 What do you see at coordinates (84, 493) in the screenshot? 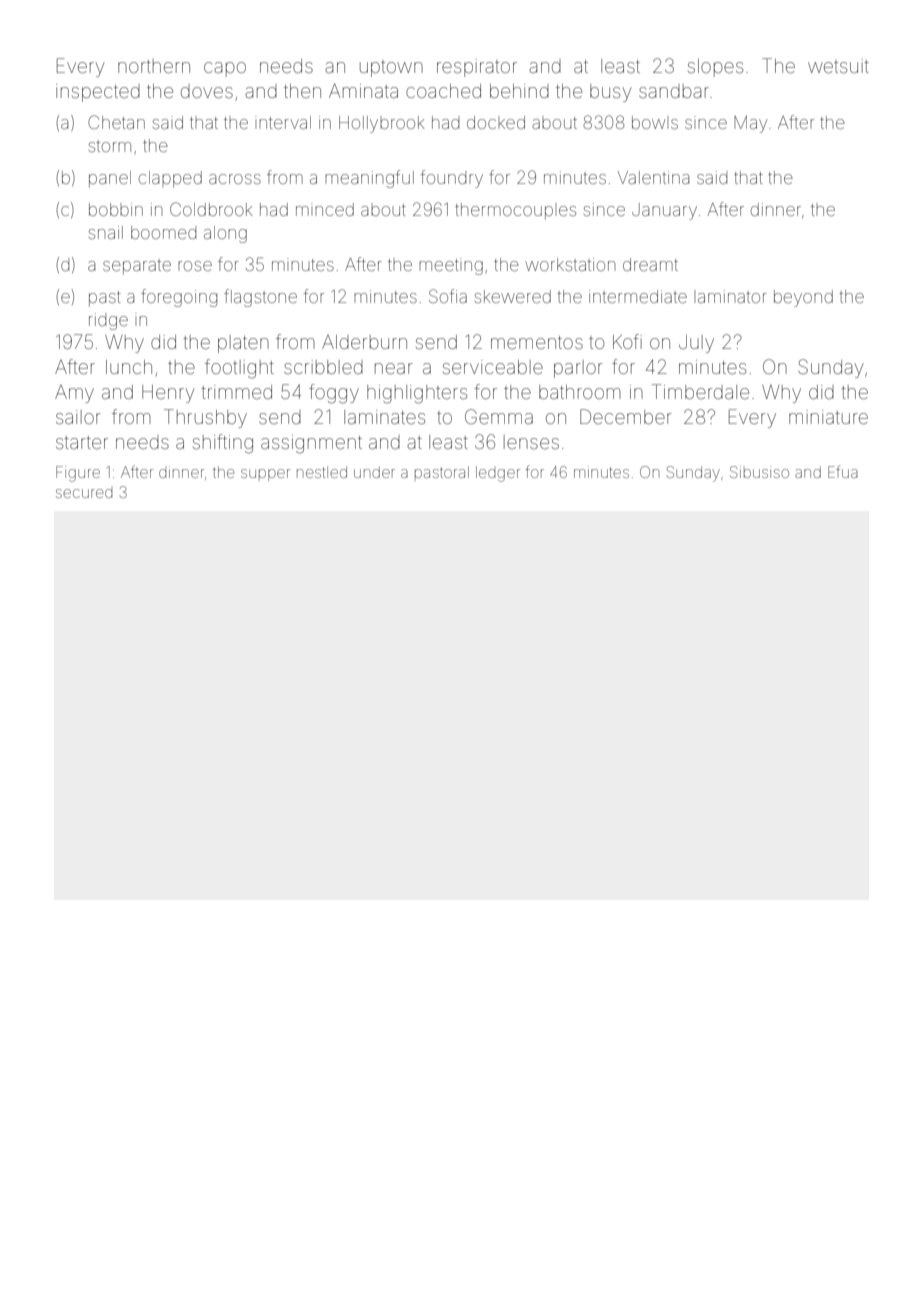
I see `secured` at bounding box center [84, 493].
